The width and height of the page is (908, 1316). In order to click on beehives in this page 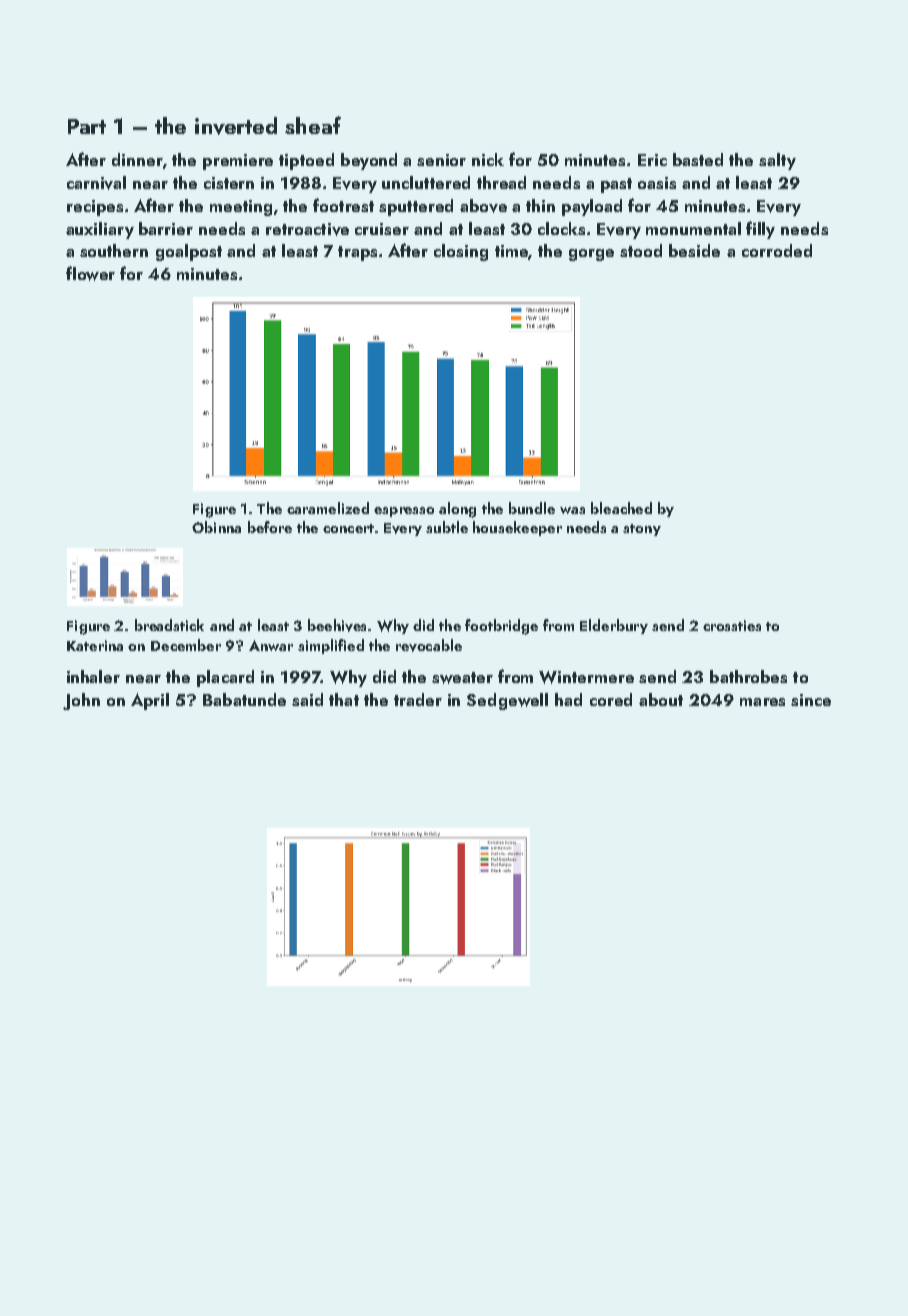, I will do `click(337, 625)`.
